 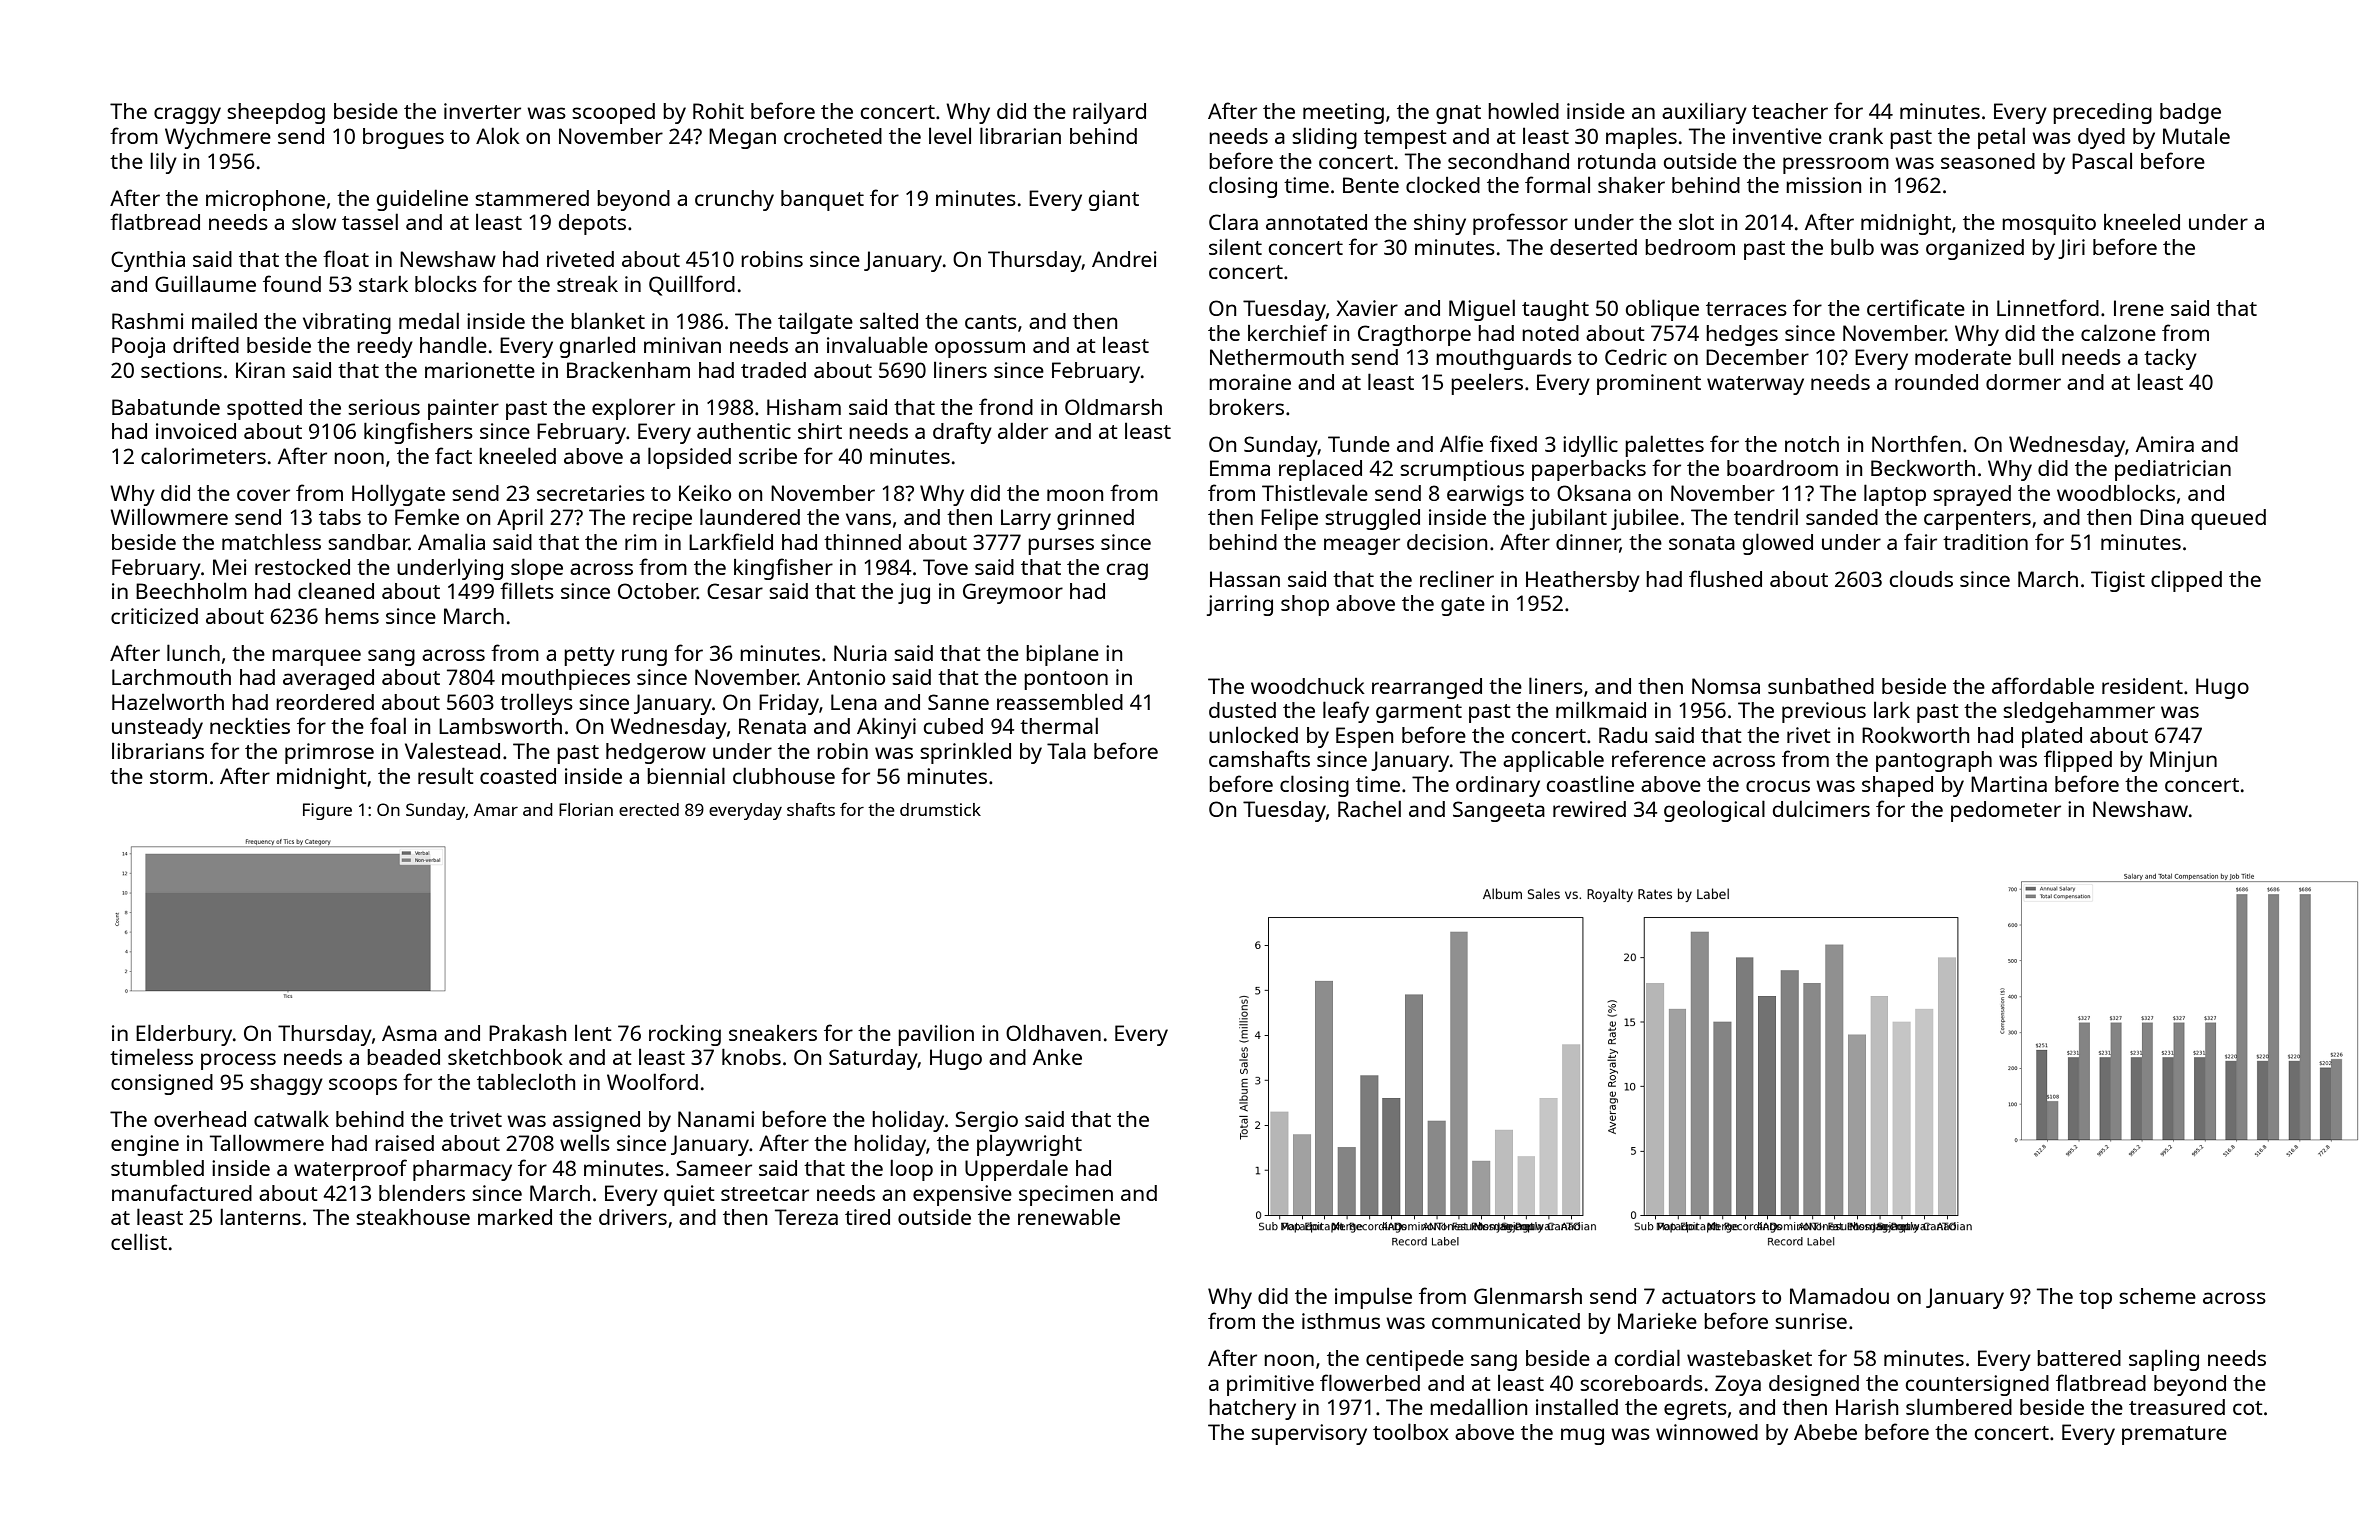 What do you see at coordinates (1316, 222) in the page?
I see `annotated` at bounding box center [1316, 222].
